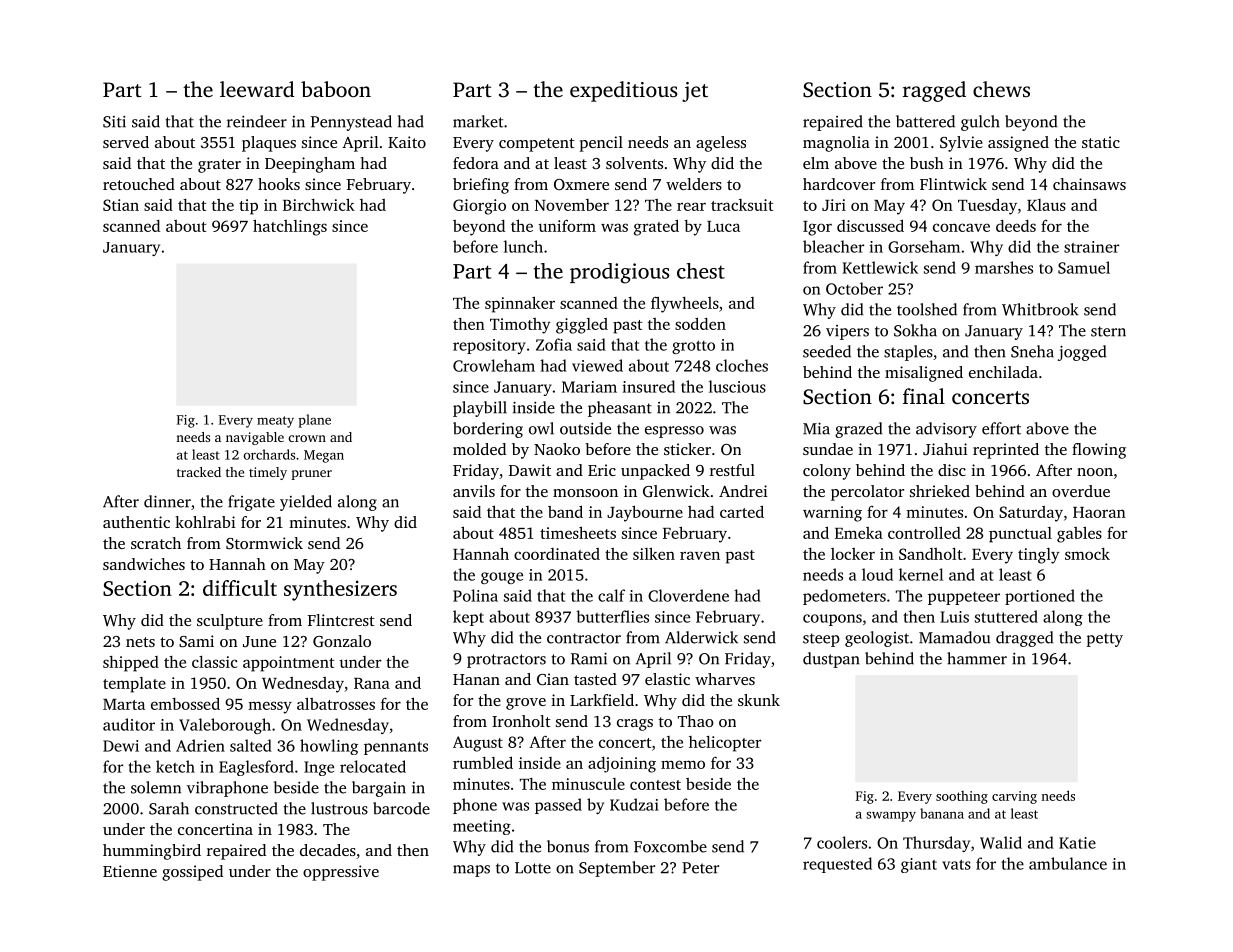 This page has height=952, width=1233. I want to click on hammer, so click(977, 658).
